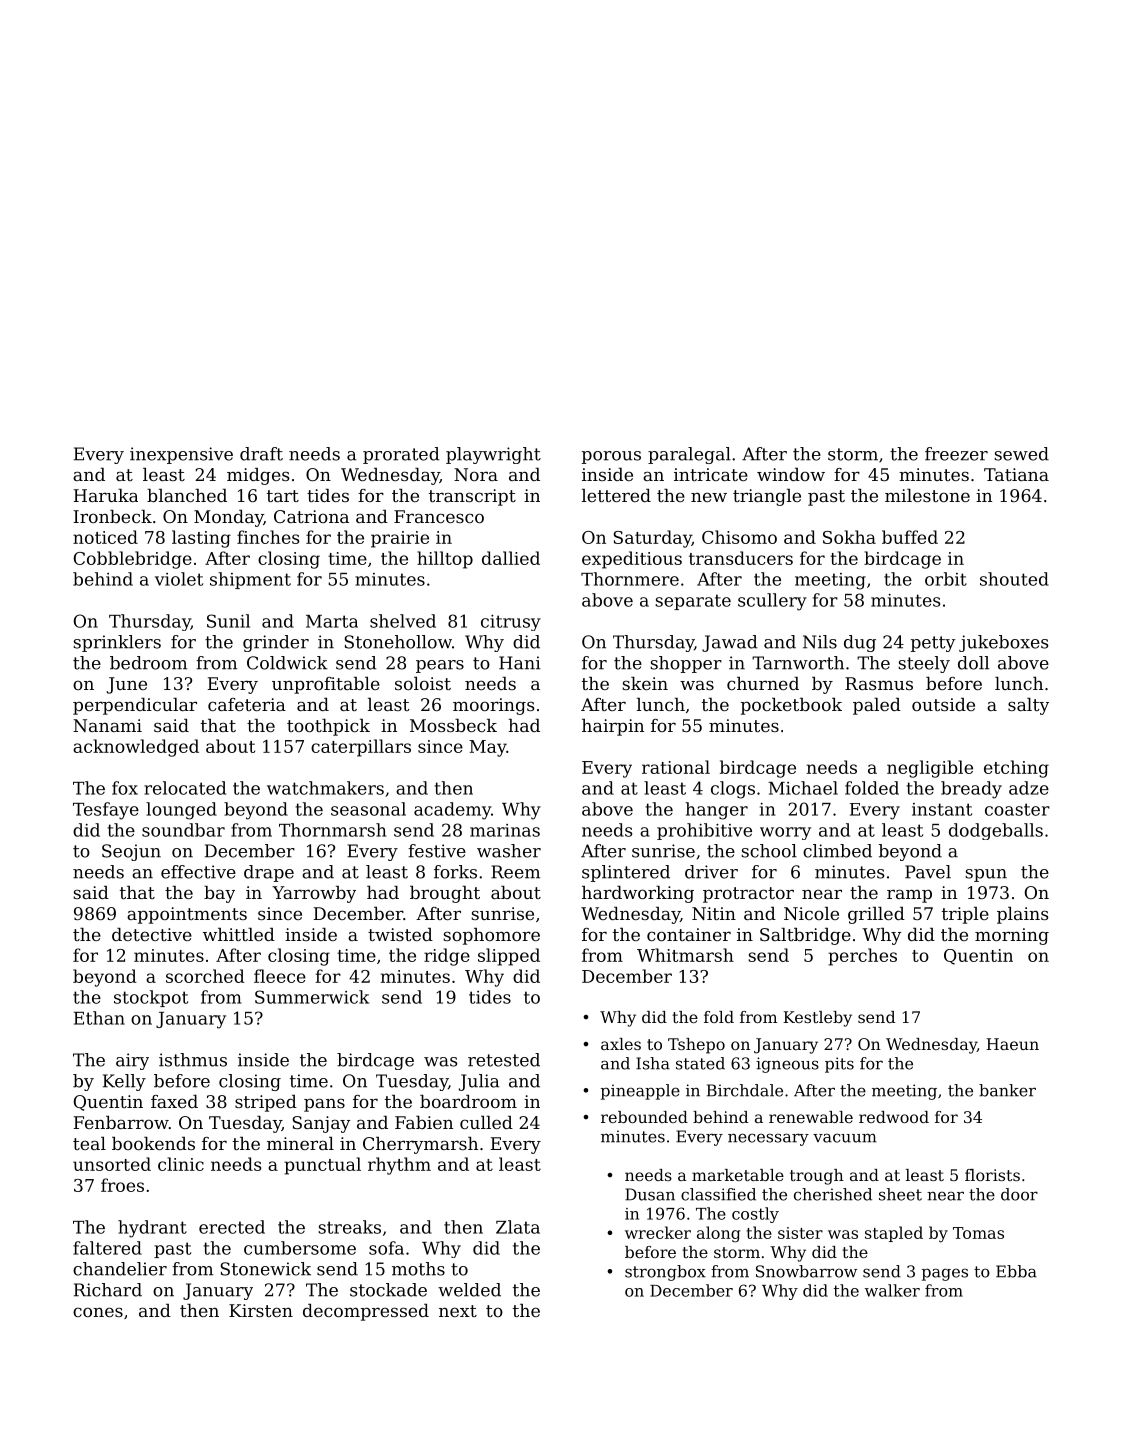  I want to click on Ethan, so click(99, 1018).
